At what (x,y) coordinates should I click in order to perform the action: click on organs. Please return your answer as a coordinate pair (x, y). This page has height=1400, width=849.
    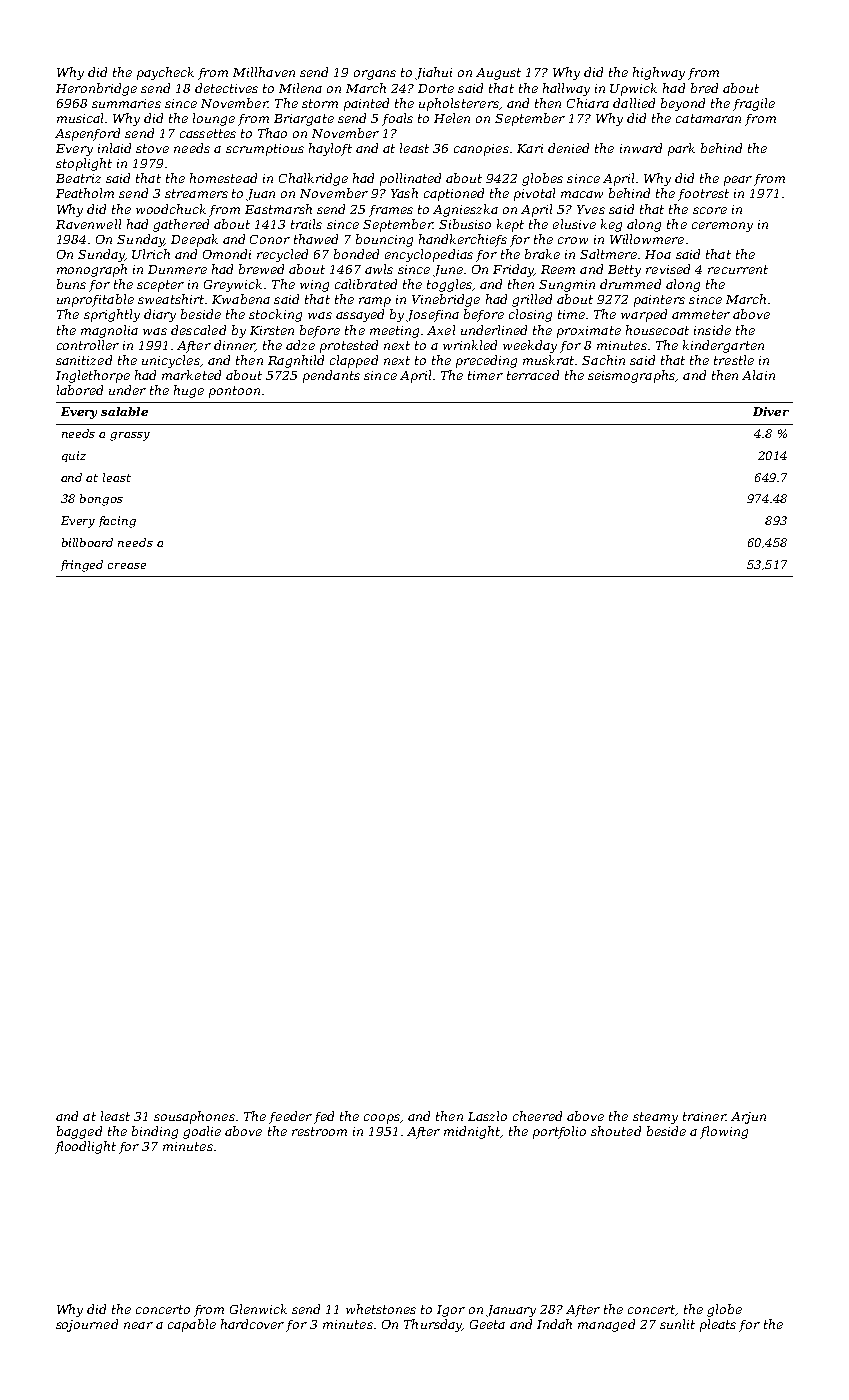
    Looking at the image, I should click on (375, 75).
